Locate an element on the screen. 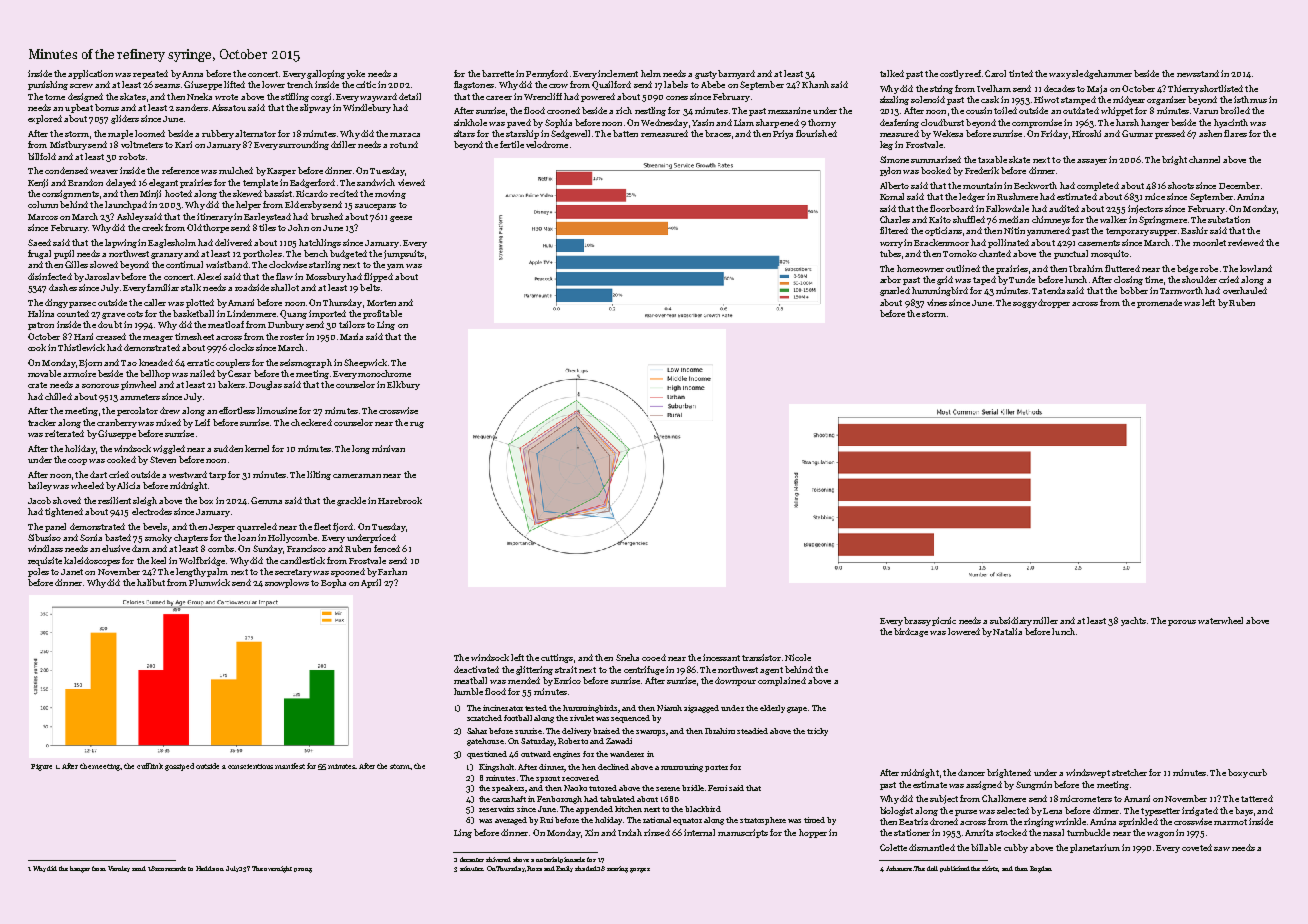 This screenshot has width=1308, height=924. Brackenmoor is located at coordinates (941, 242).
